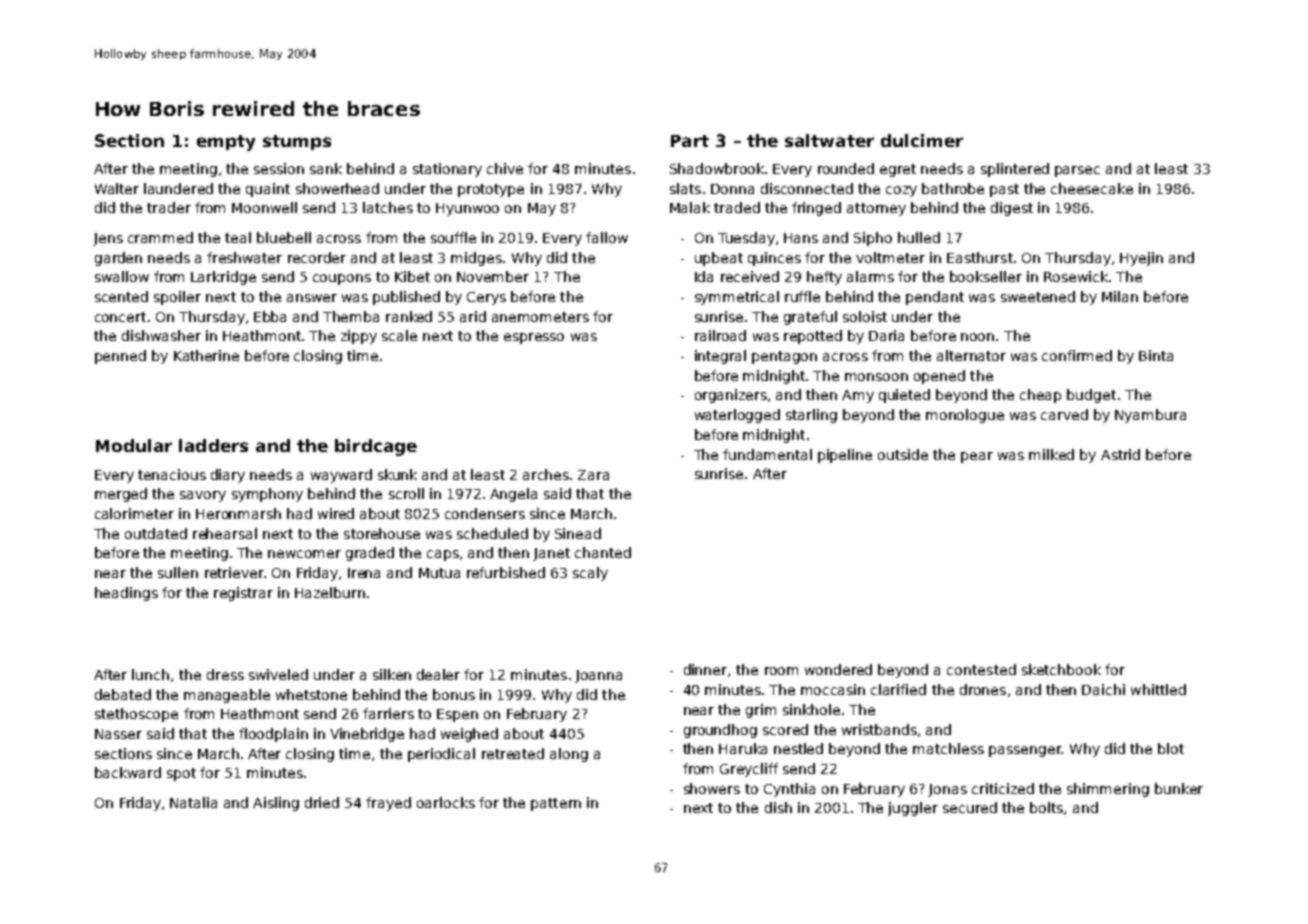 This image has height=924, width=1308. I want to click on Nyambura, so click(1150, 416).
